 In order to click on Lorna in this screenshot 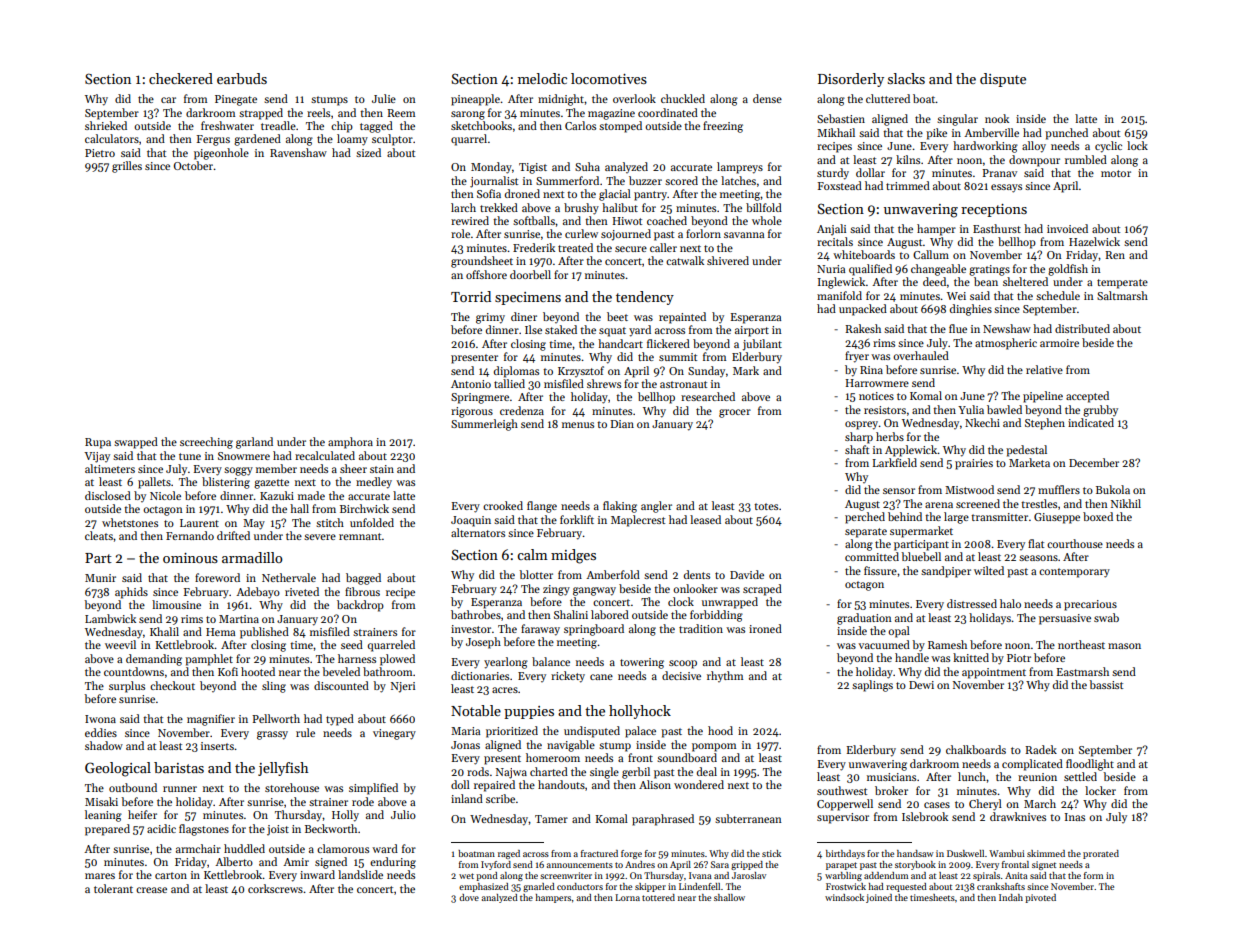, I will do `click(627, 897)`.
